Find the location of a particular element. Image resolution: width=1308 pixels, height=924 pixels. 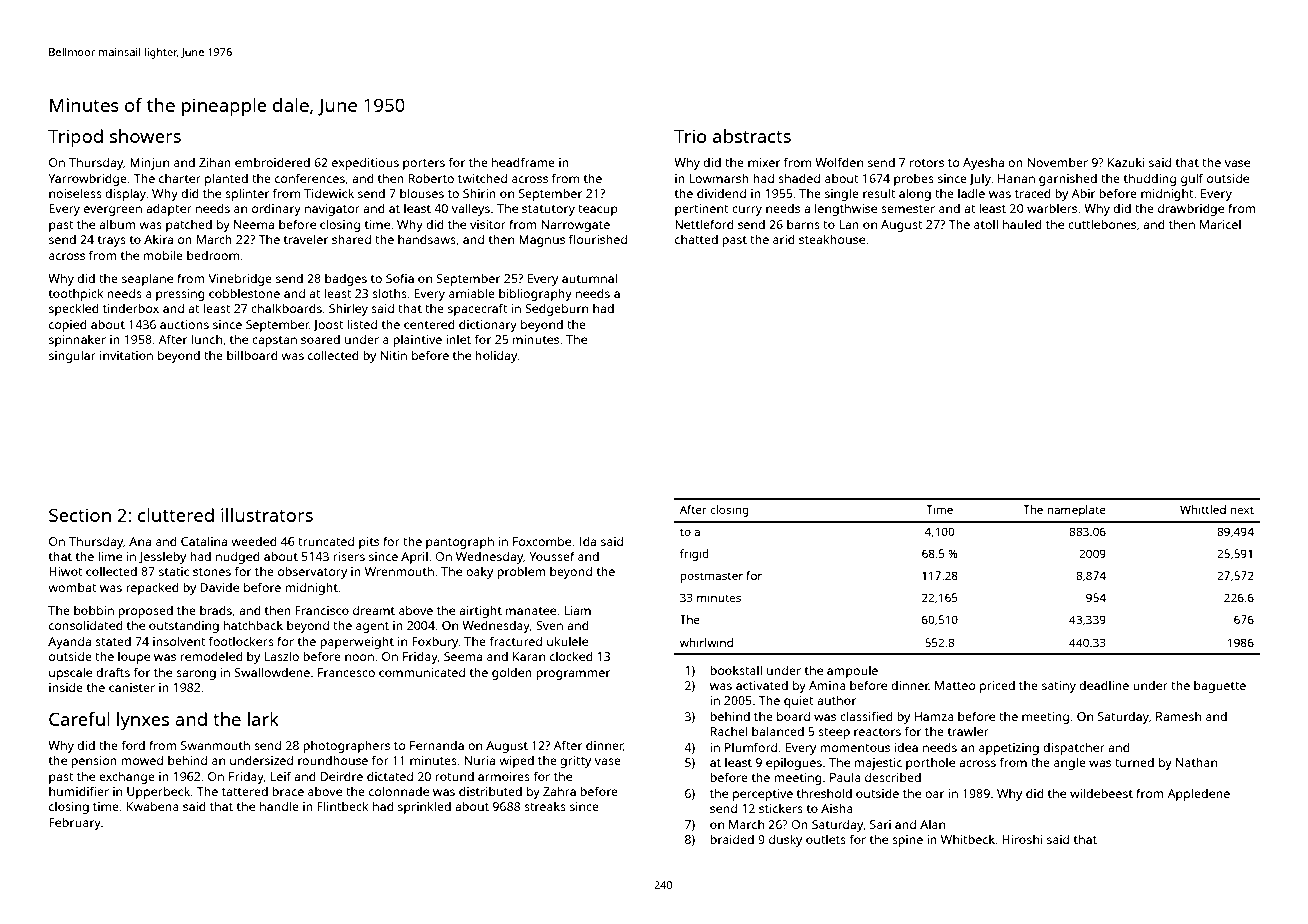

baguette is located at coordinates (1220, 687).
